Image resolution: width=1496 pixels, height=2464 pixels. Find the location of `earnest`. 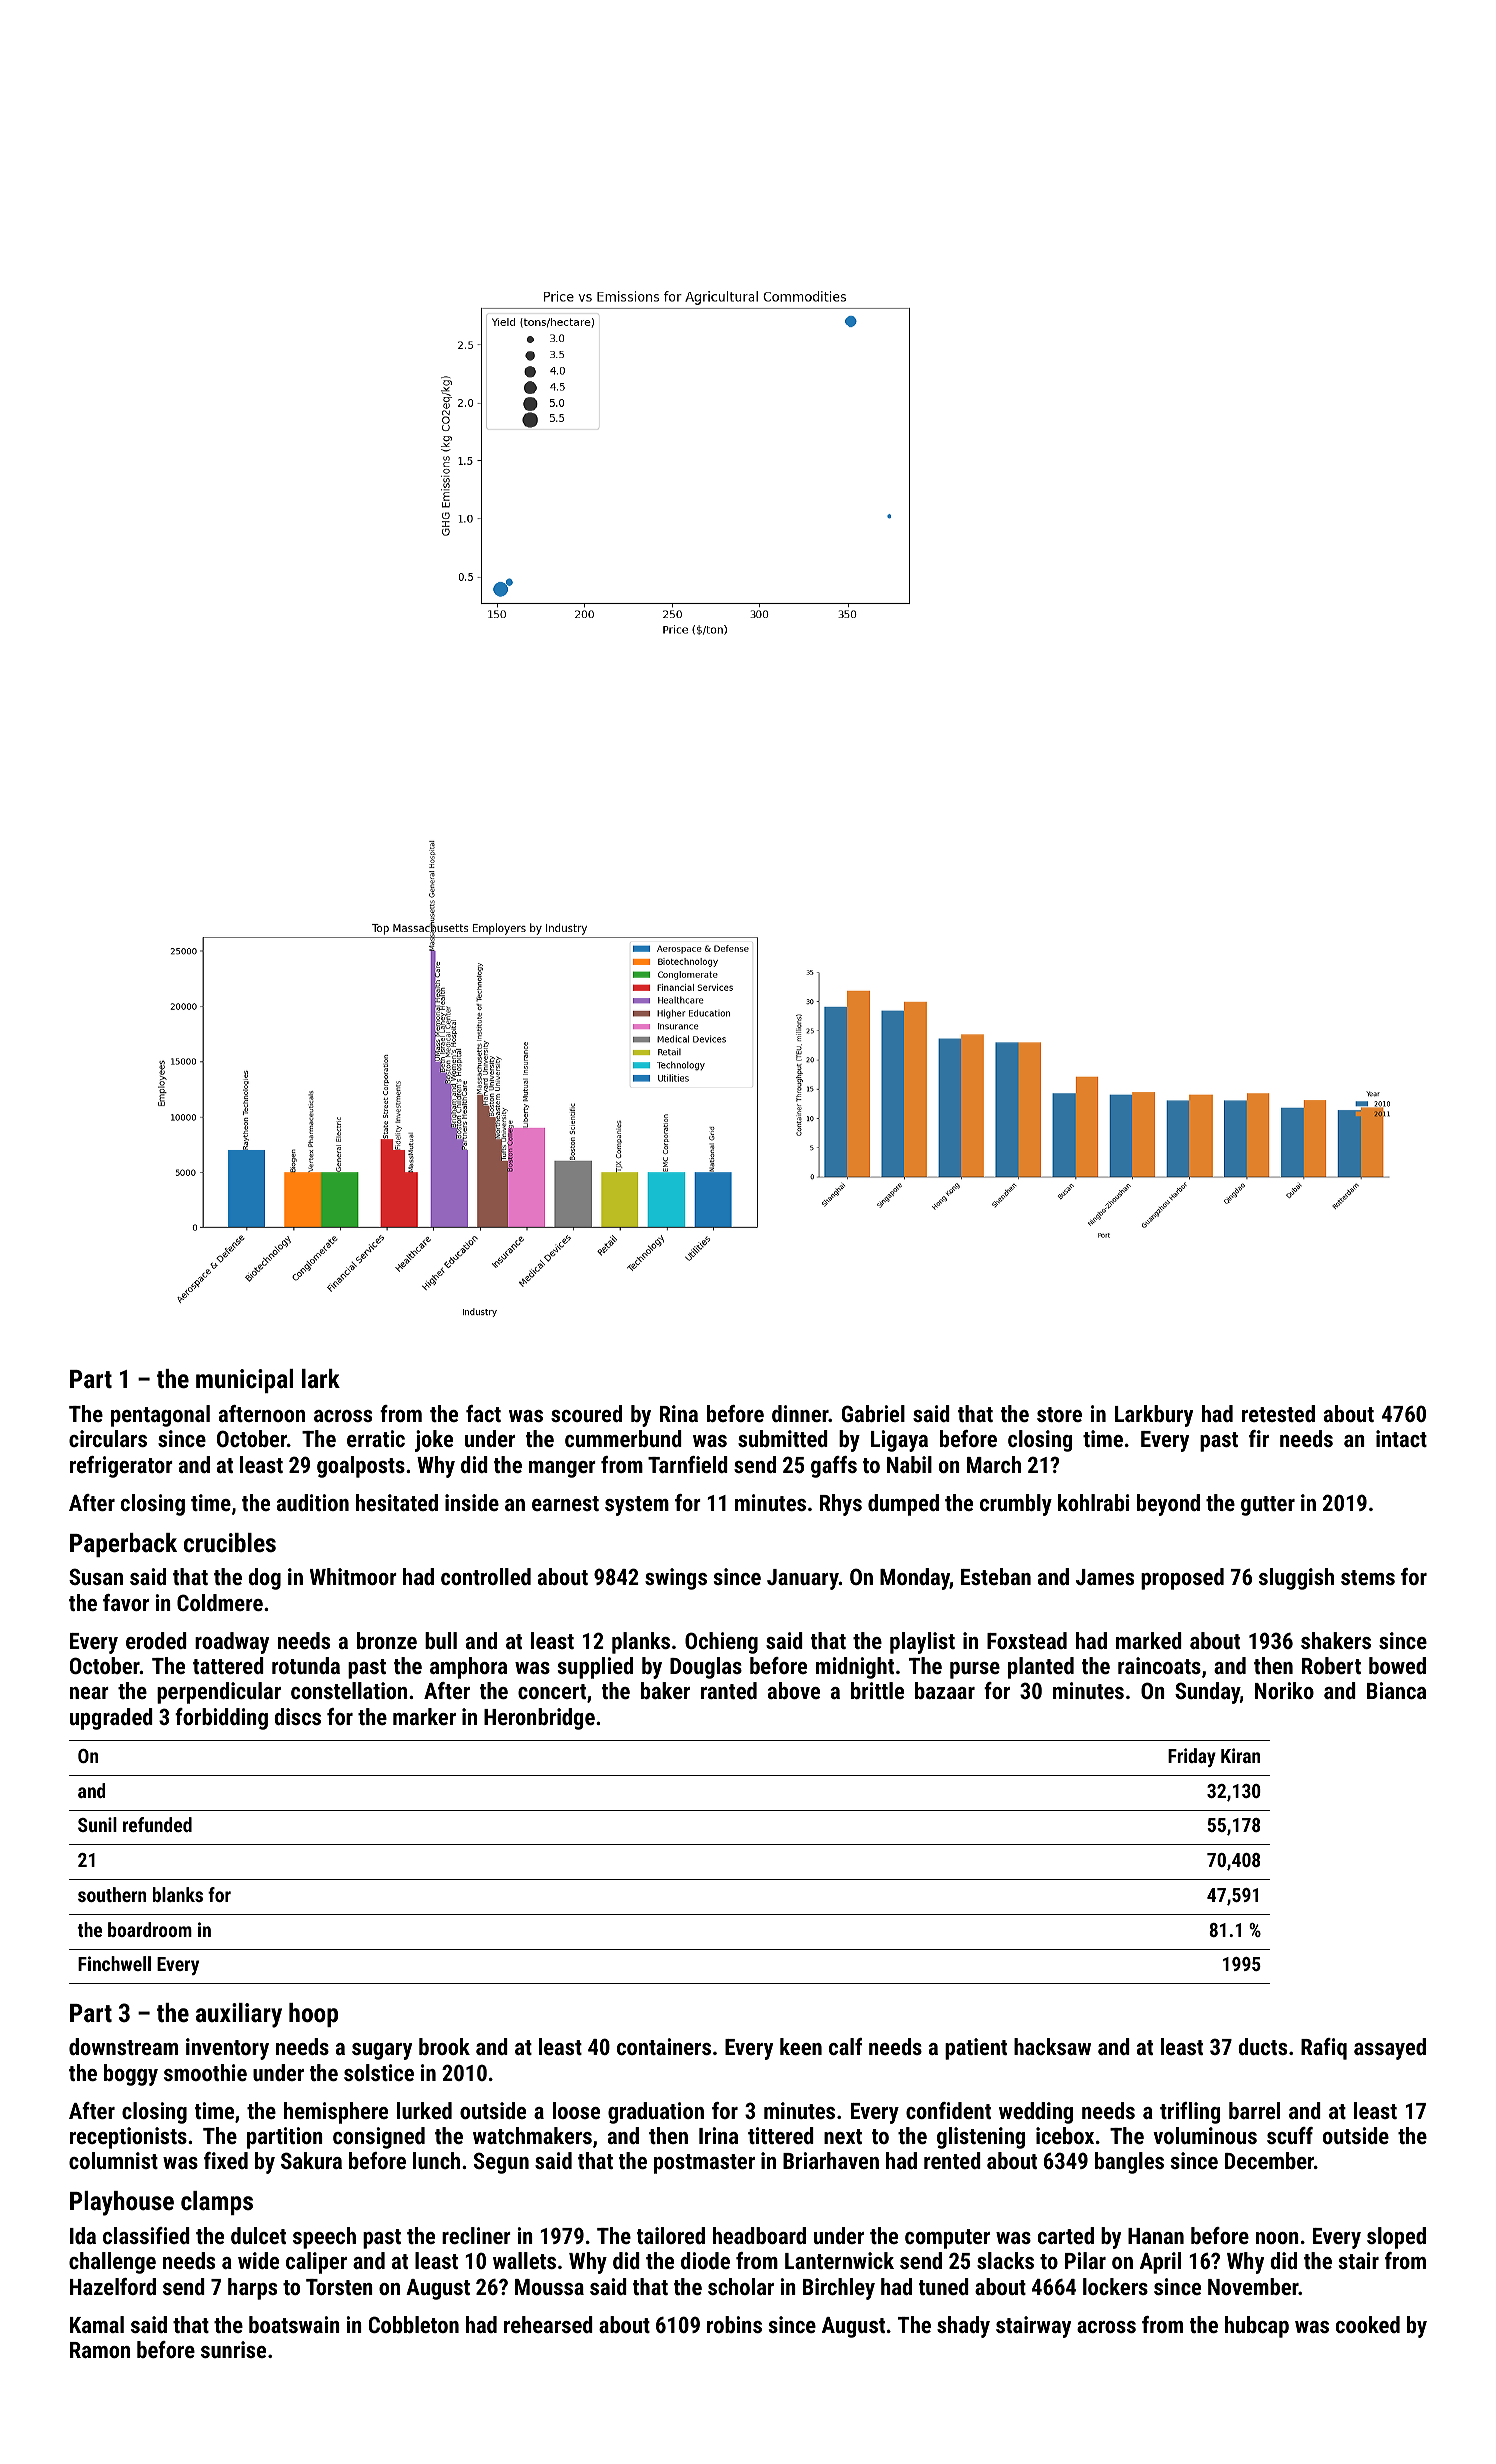

earnest is located at coordinates (565, 1503).
